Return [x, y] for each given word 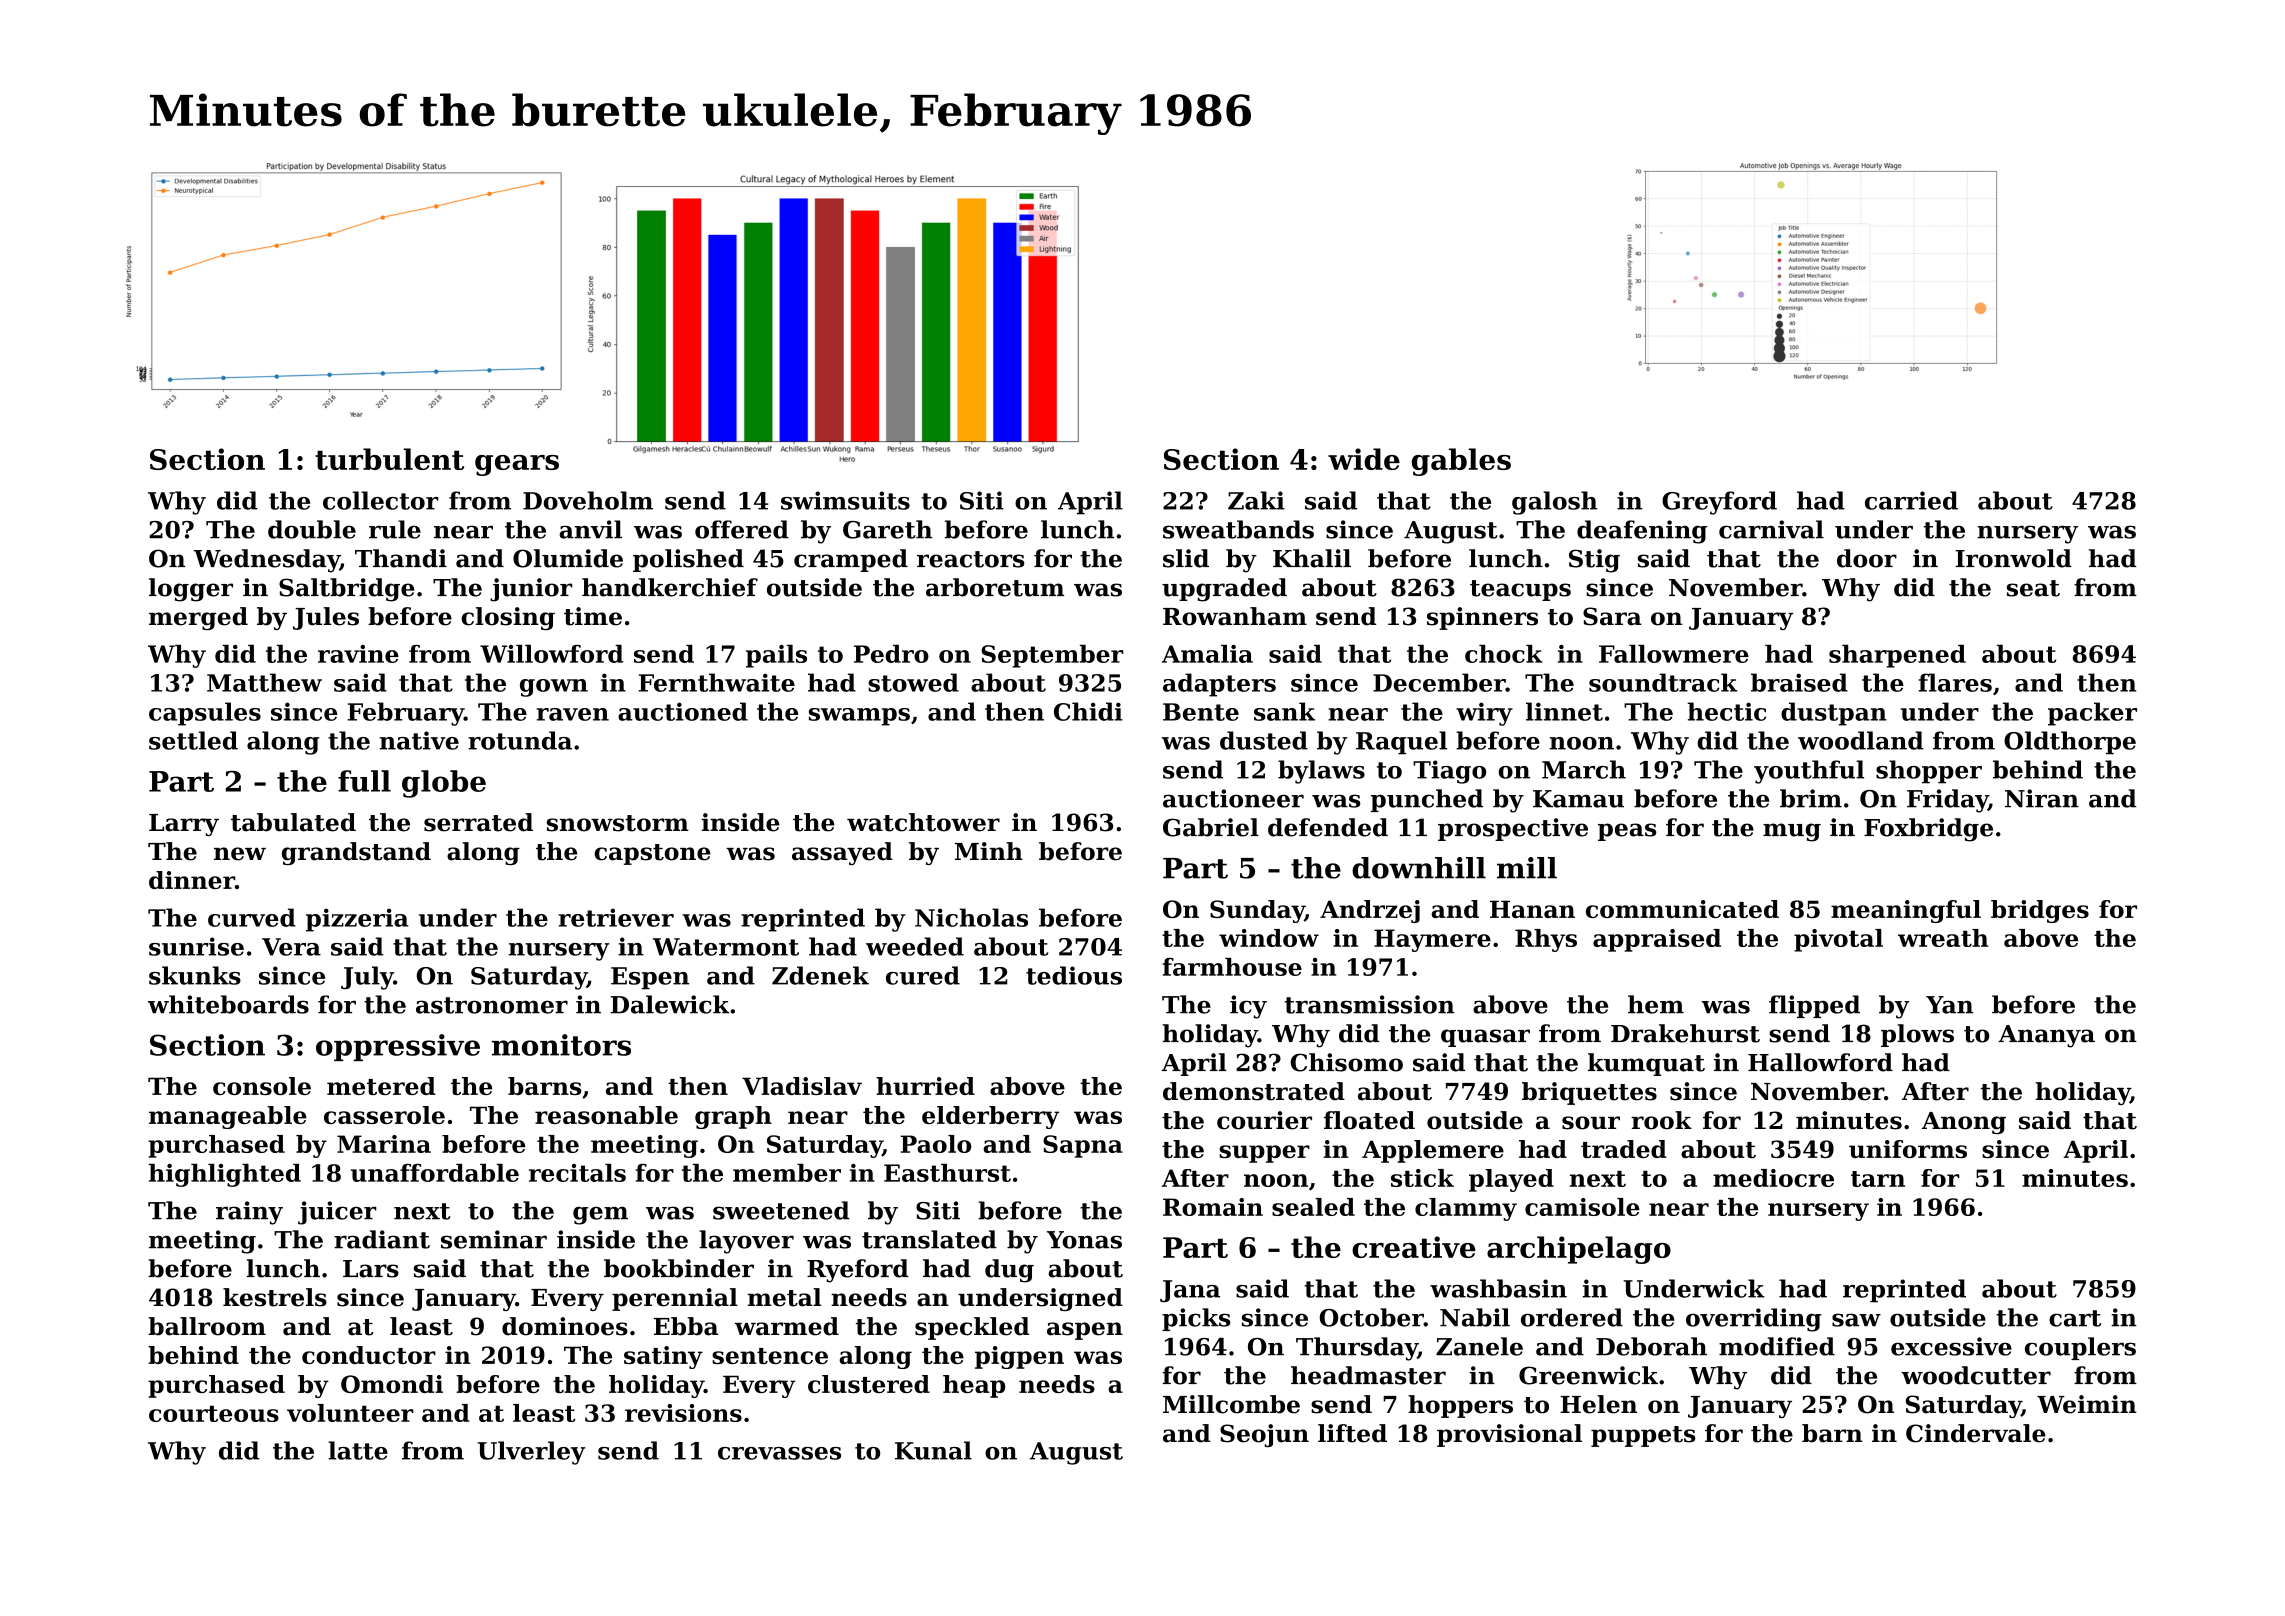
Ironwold [2013, 558]
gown [554, 688]
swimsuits [845, 500]
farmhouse [1232, 967]
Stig [1594, 561]
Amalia [1207, 654]
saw [1856, 1320]
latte [358, 1450]
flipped [1814, 1006]
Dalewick [669, 1004]
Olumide [568, 558]
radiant [382, 1239]
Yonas [1084, 1240]
